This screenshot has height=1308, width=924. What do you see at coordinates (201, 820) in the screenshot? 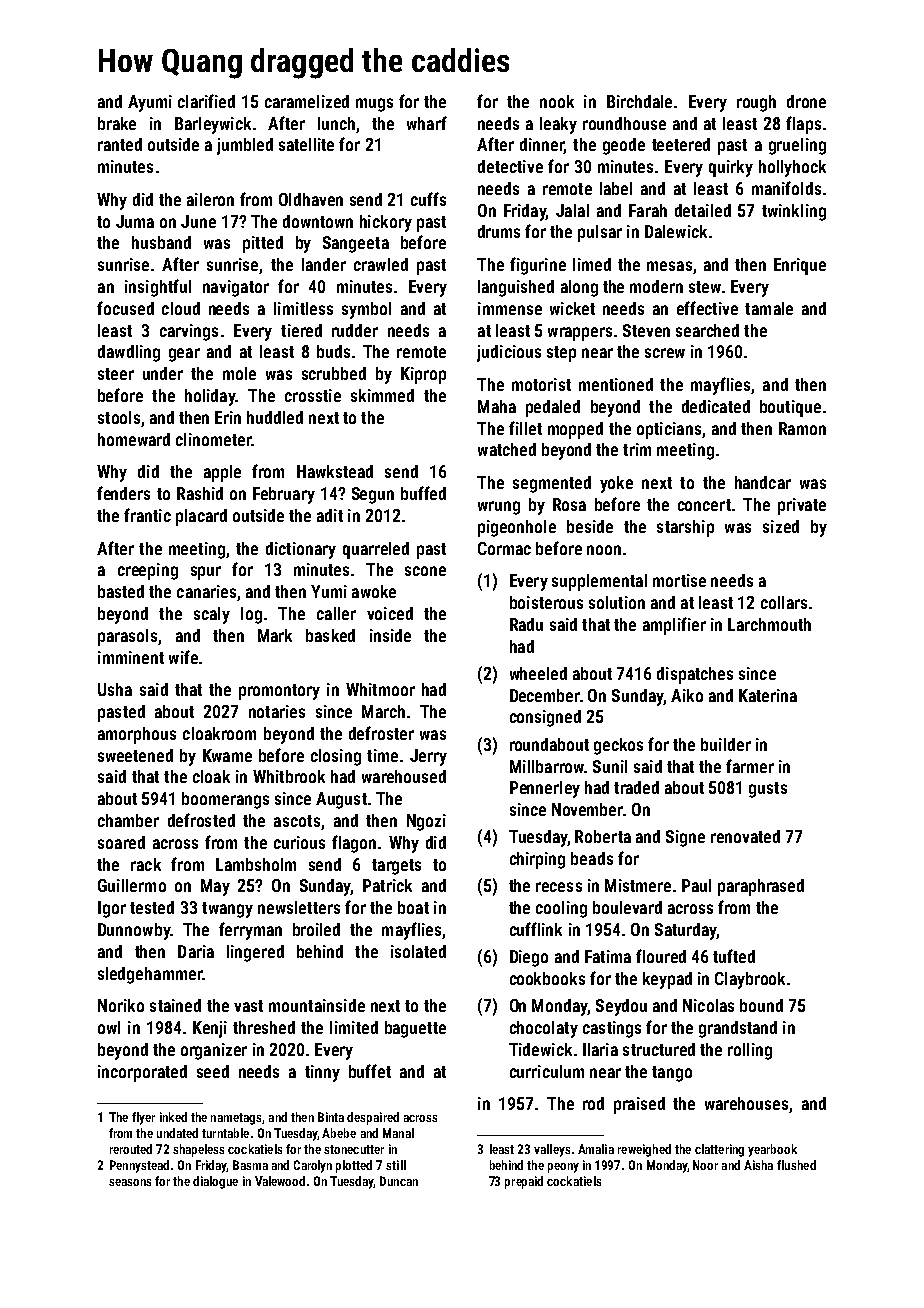
I see `defrosted` at bounding box center [201, 820].
